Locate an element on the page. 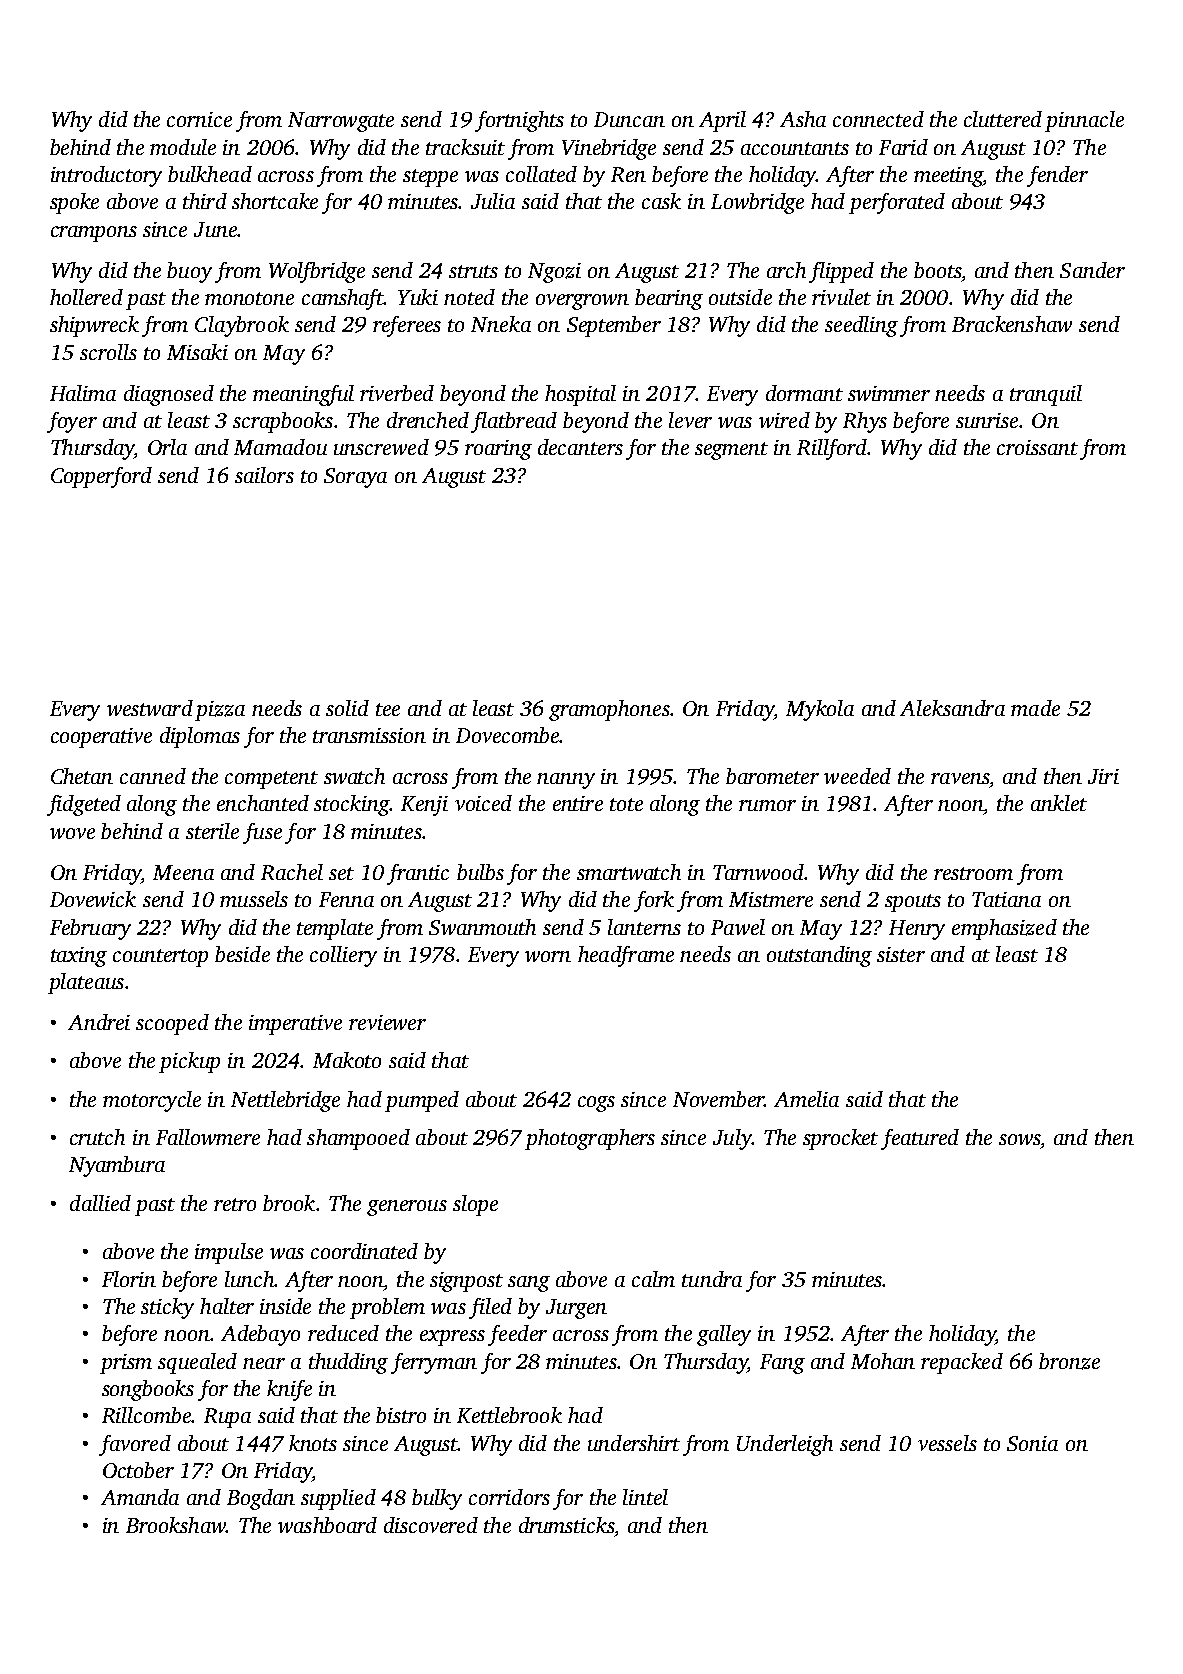  Asha is located at coordinates (803, 119).
